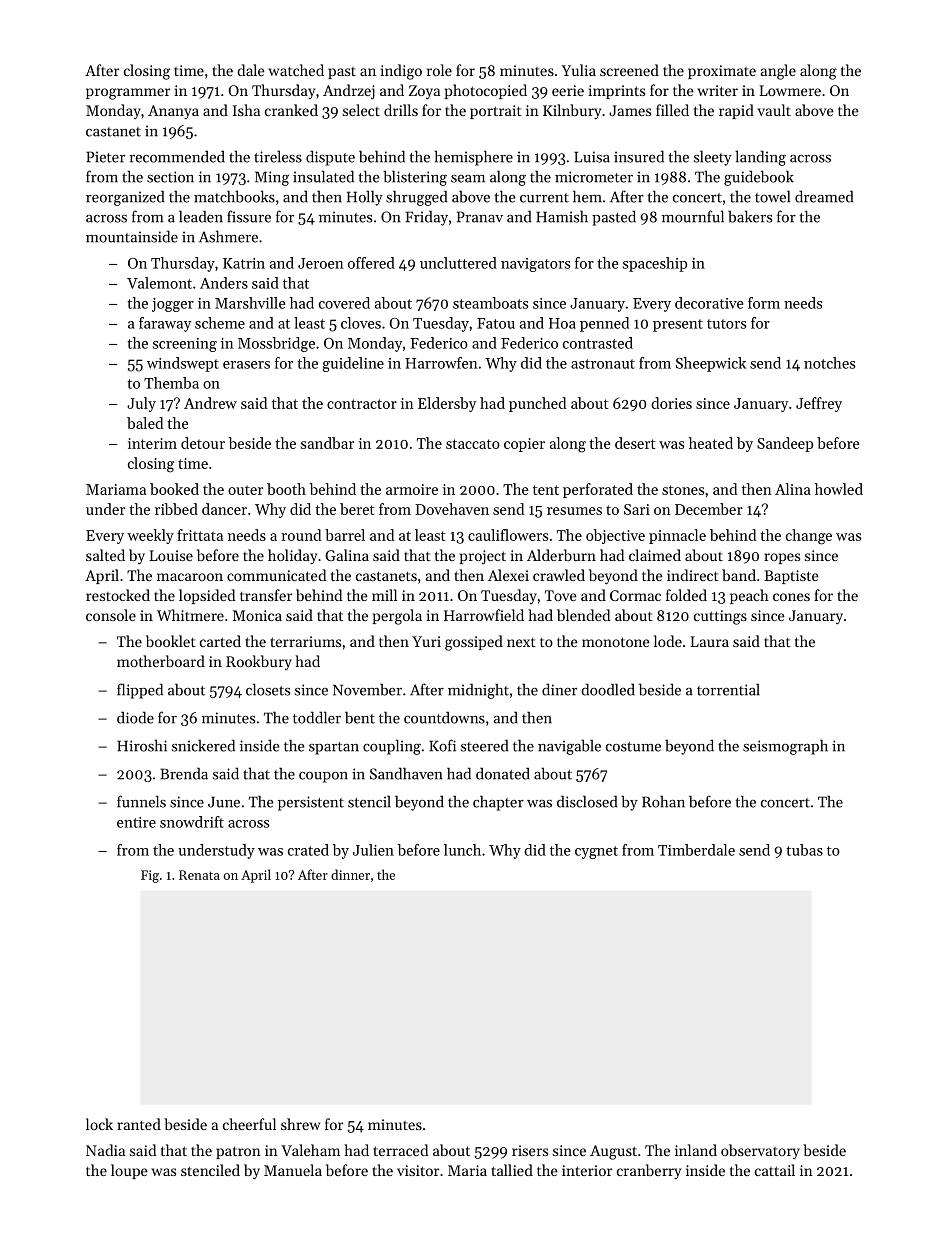  What do you see at coordinates (530, 1150) in the image?
I see `risers` at bounding box center [530, 1150].
